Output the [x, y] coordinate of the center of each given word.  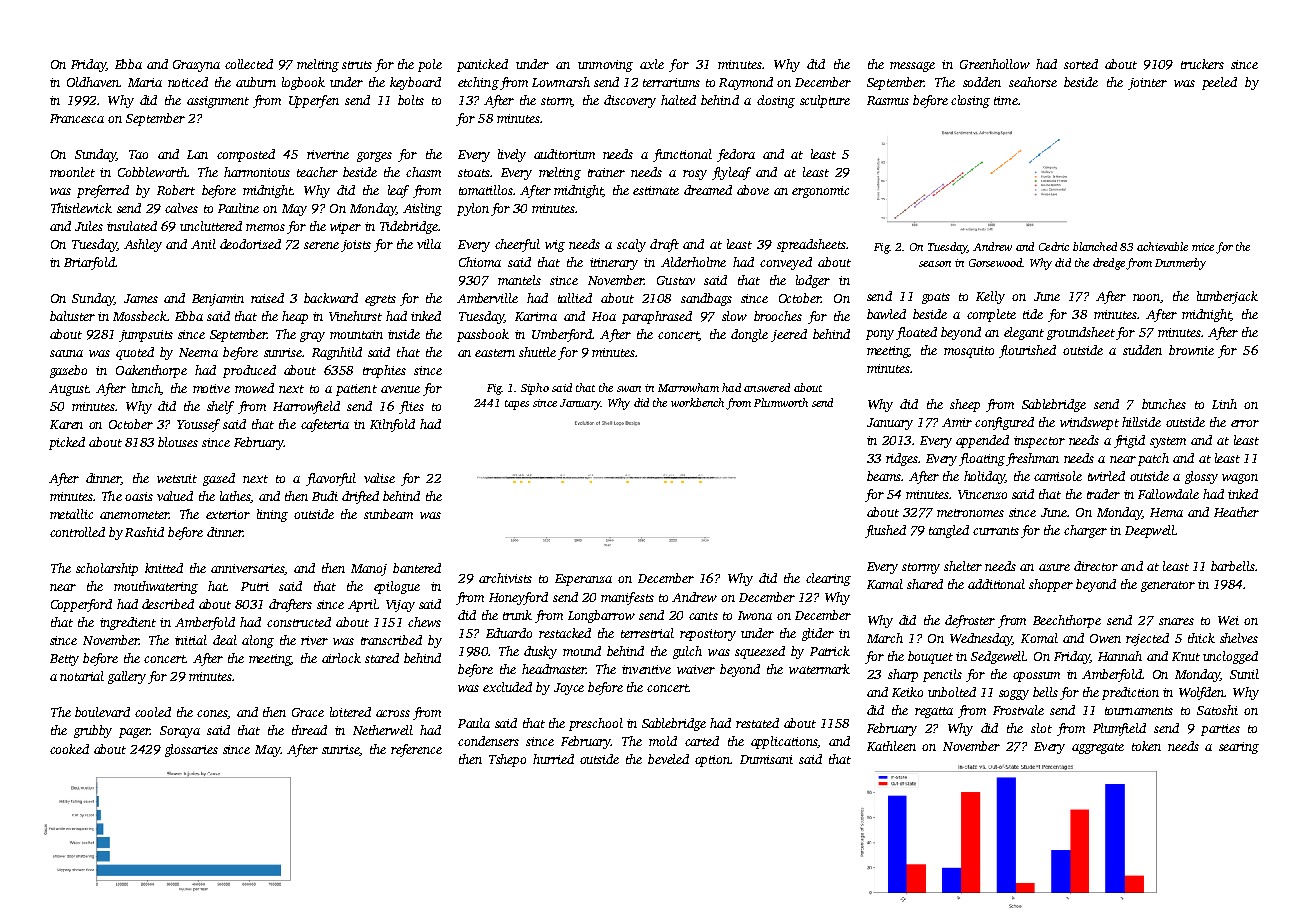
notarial [82, 676]
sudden [1142, 350]
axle [652, 64]
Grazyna [196, 66]
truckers [1202, 64]
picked [67, 443]
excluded [507, 687]
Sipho [535, 389]
